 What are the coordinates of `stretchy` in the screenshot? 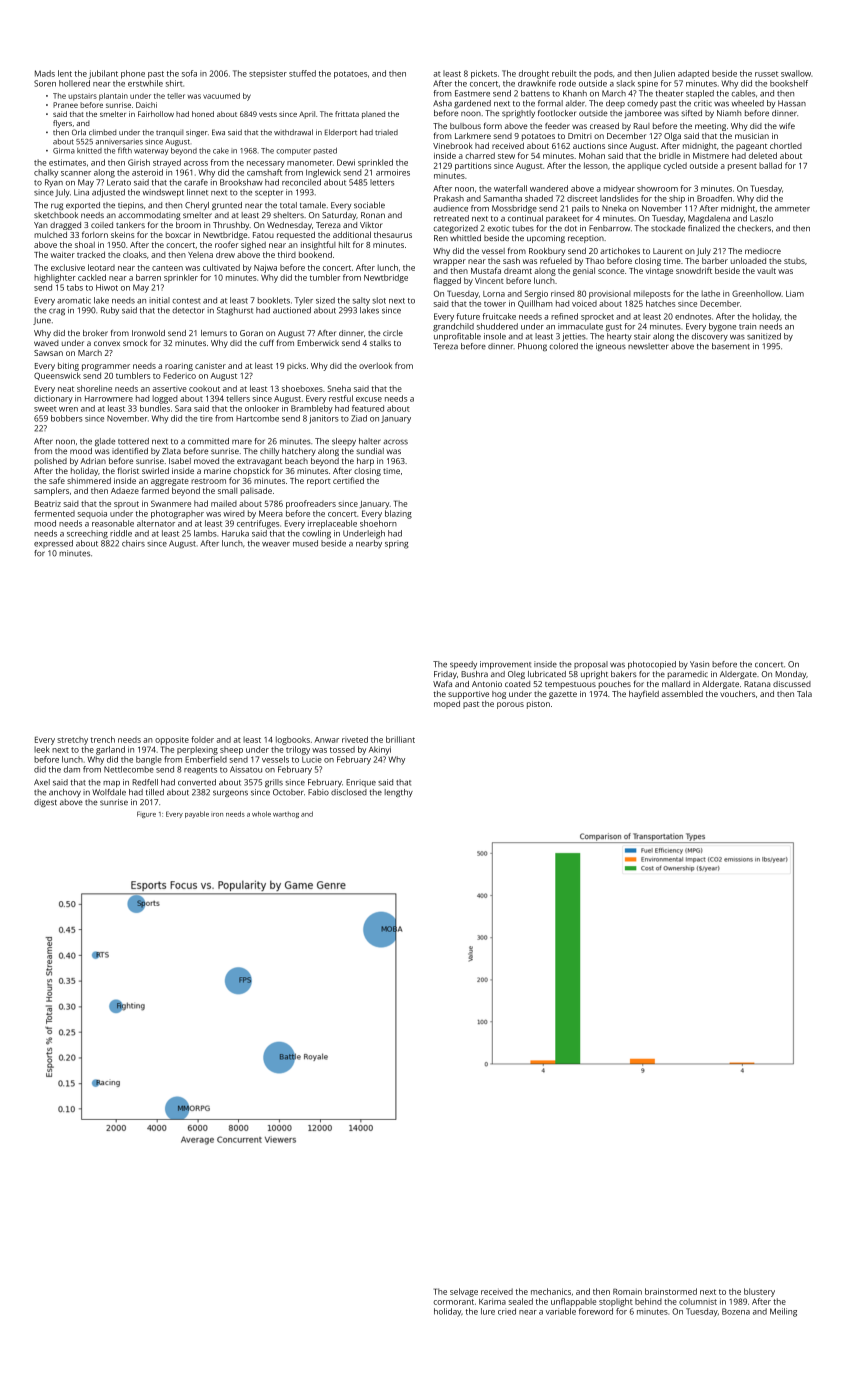 It's located at (72, 741).
